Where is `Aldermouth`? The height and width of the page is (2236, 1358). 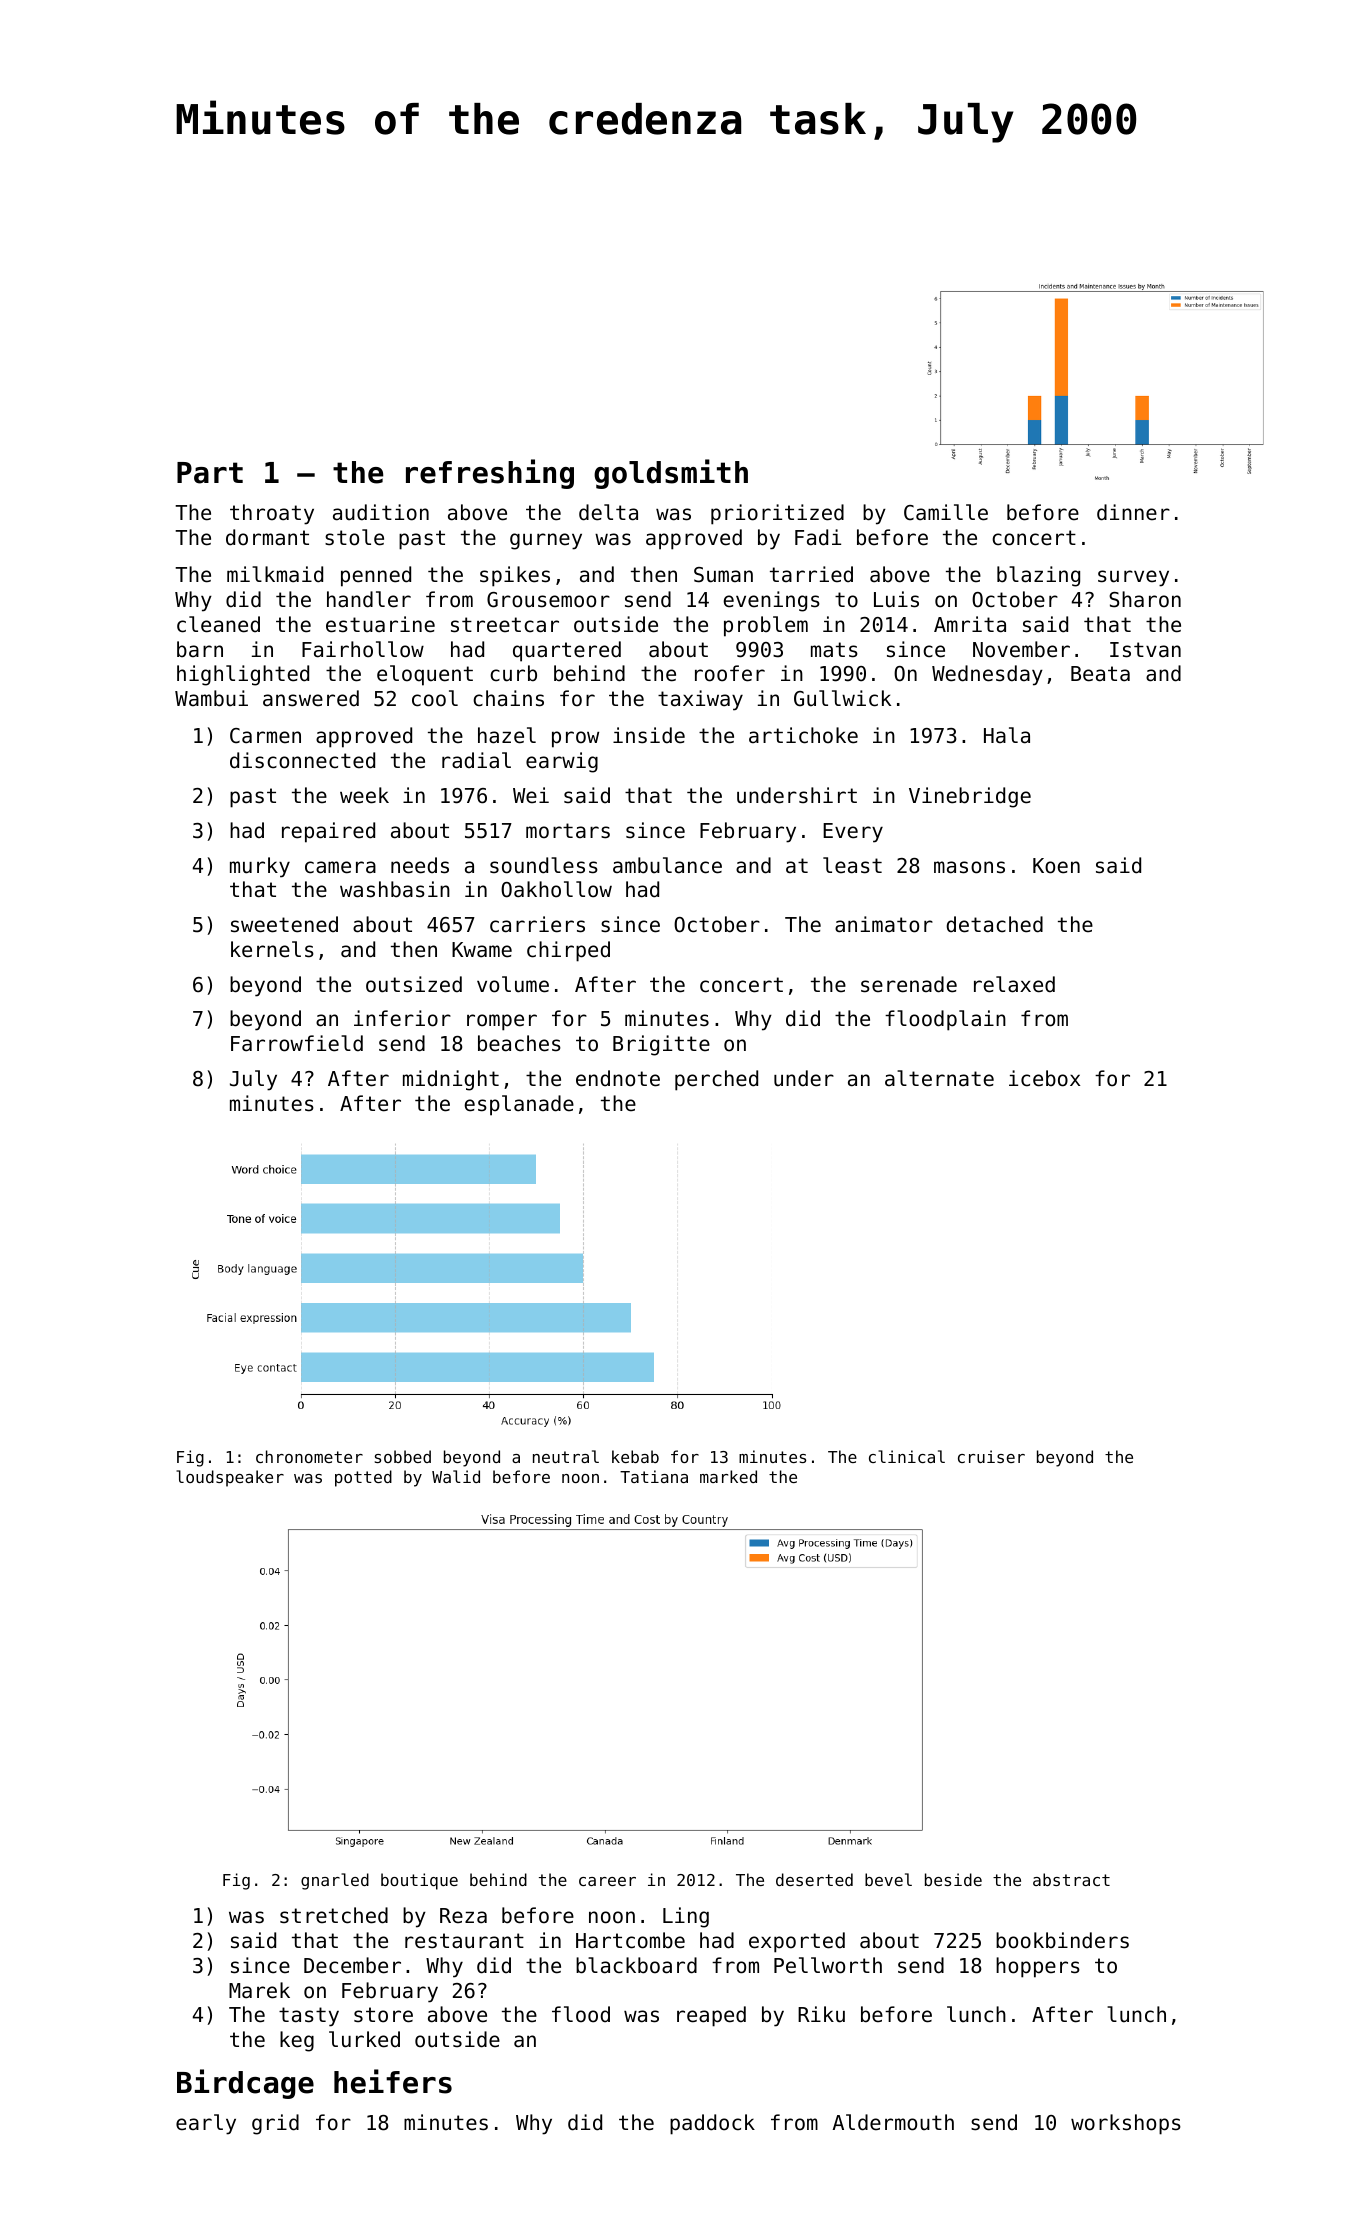 Aldermouth is located at coordinates (893, 2122).
